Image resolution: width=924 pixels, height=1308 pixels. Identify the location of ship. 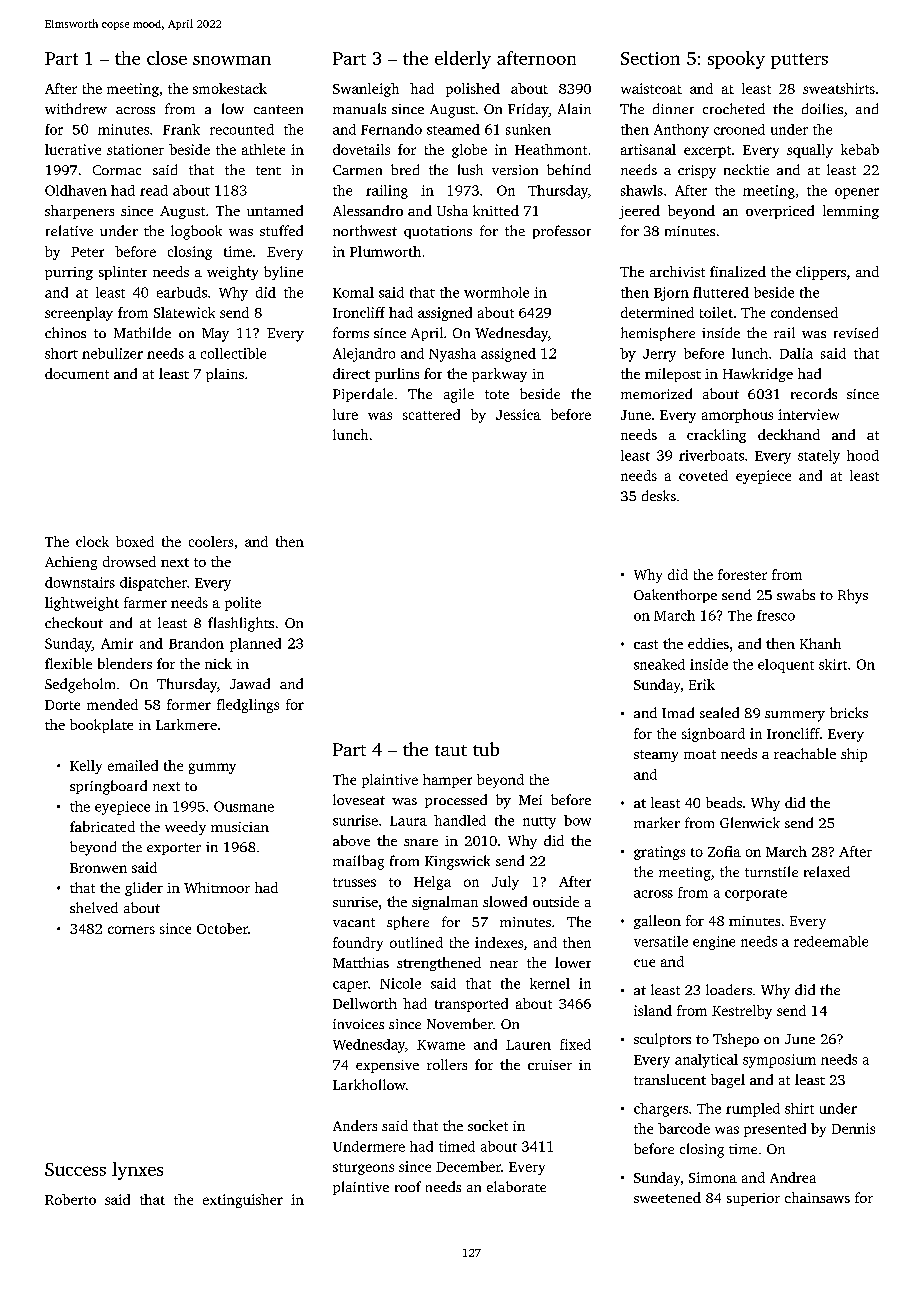
(854, 755).
